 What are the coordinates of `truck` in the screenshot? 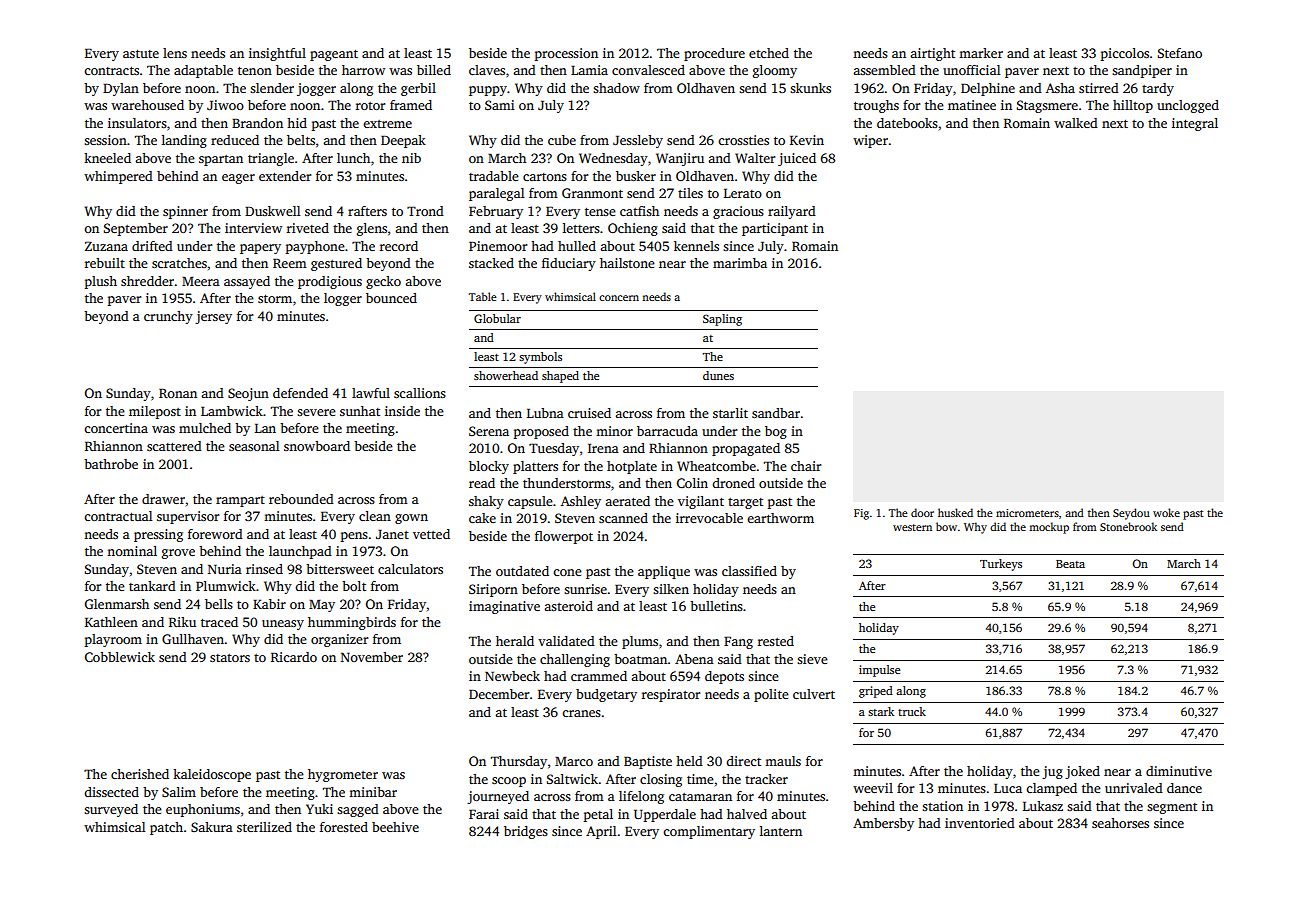 It's located at (912, 711).
